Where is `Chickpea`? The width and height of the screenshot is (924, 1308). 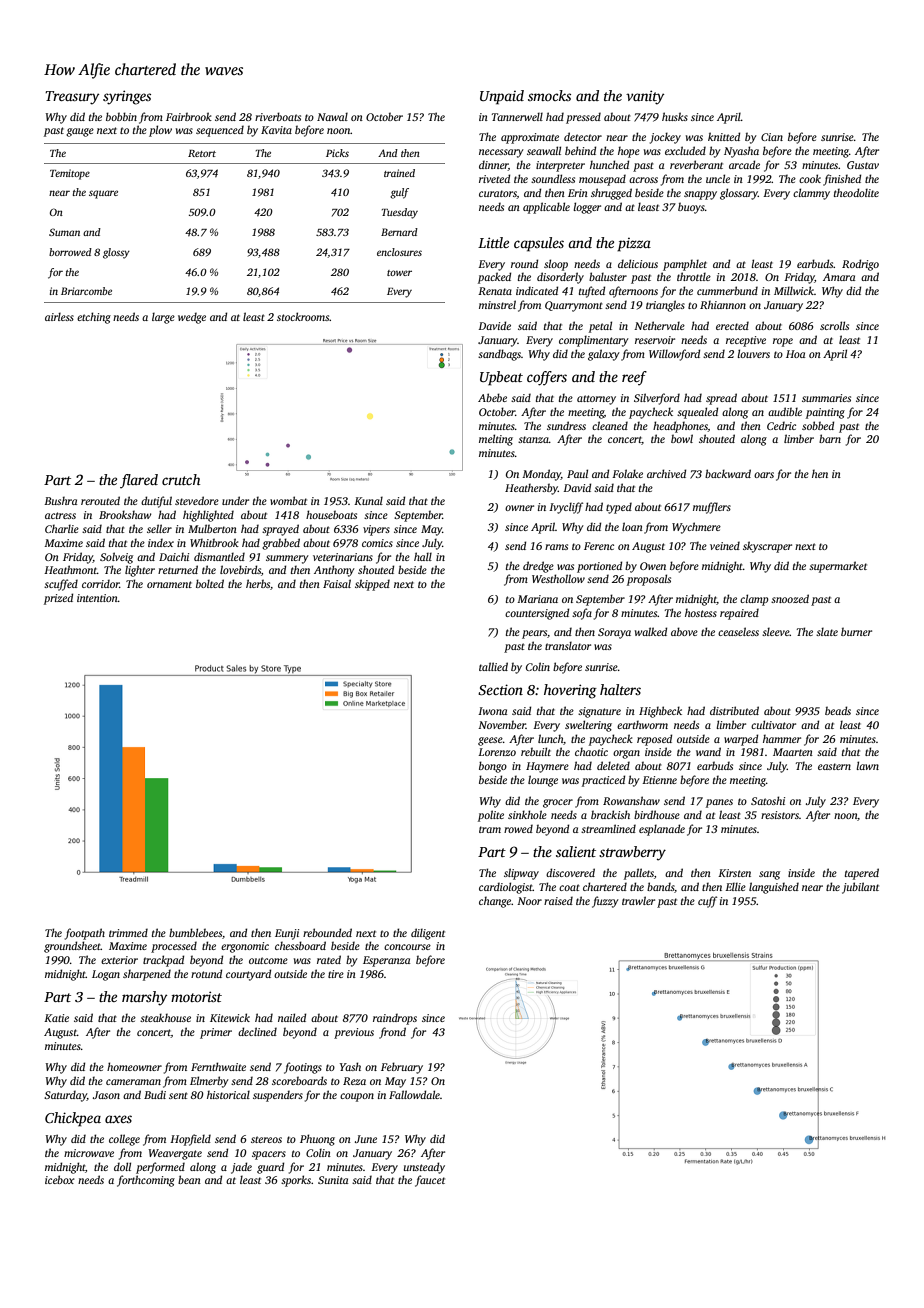 Chickpea is located at coordinates (73, 1119).
